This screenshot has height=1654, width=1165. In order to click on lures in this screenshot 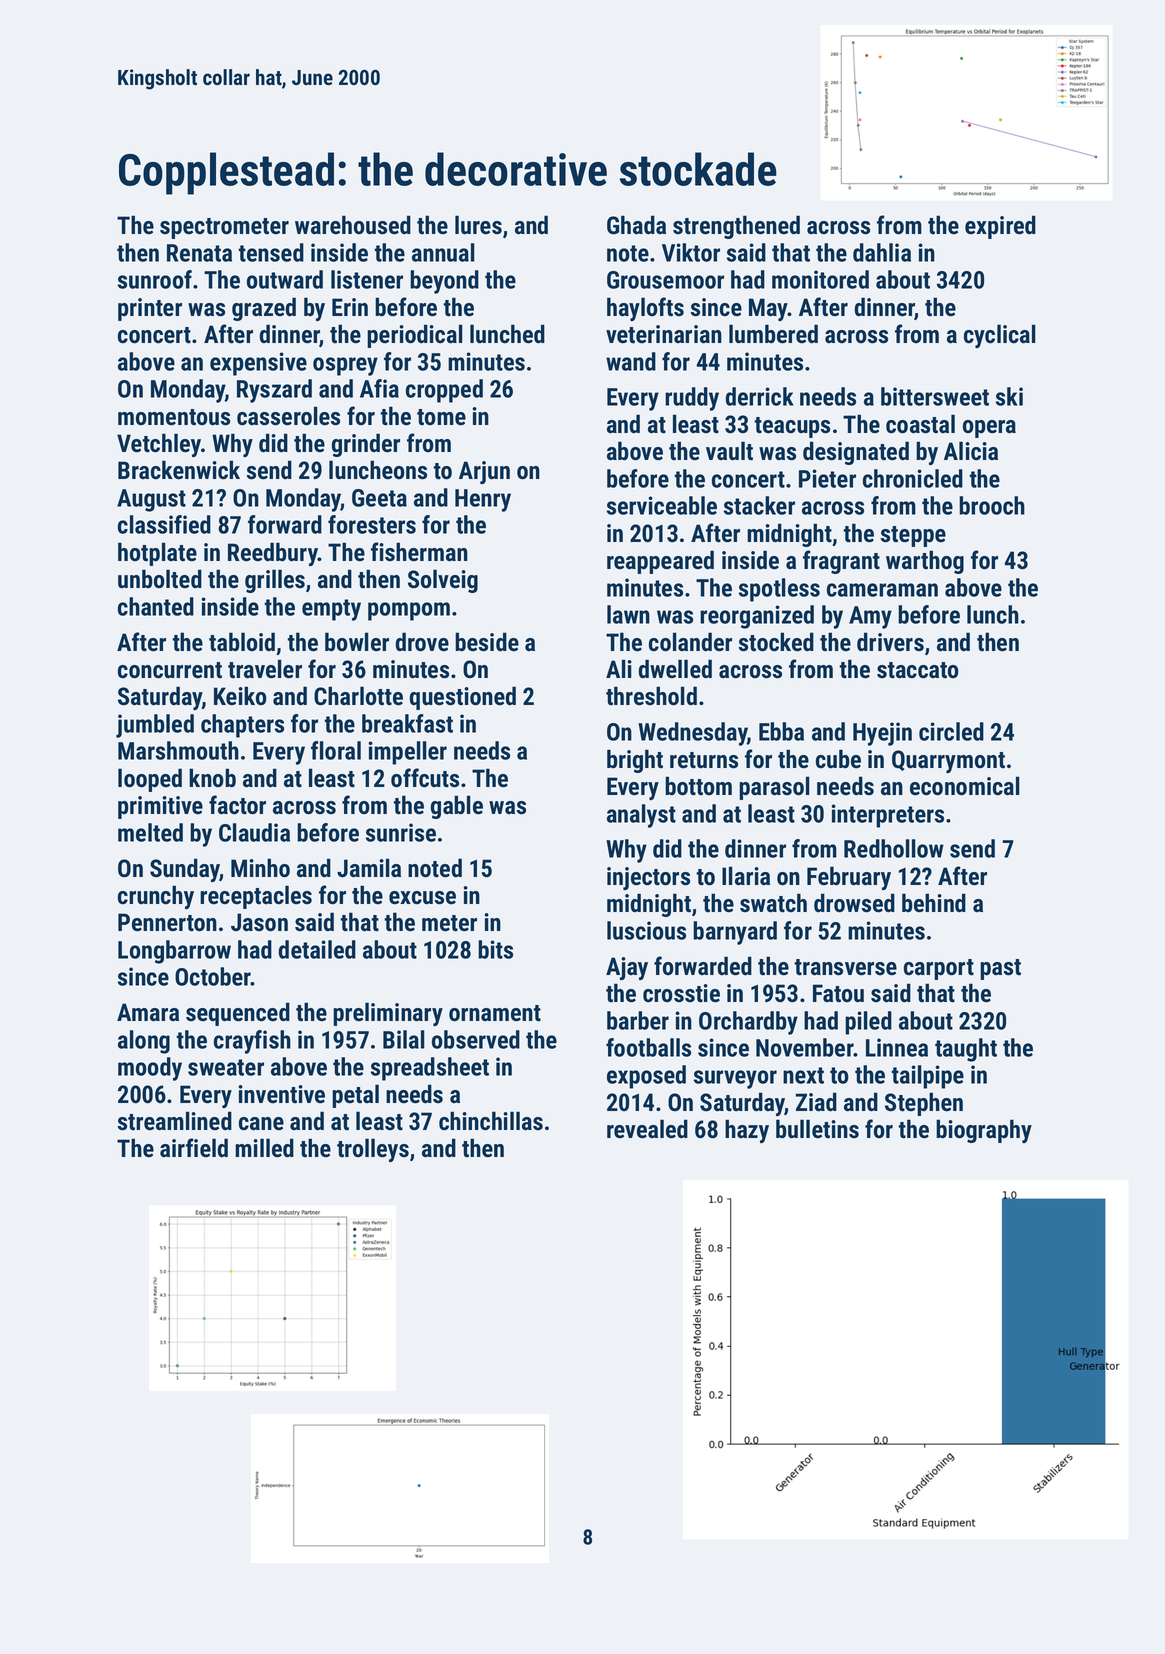, I will do `click(478, 225)`.
